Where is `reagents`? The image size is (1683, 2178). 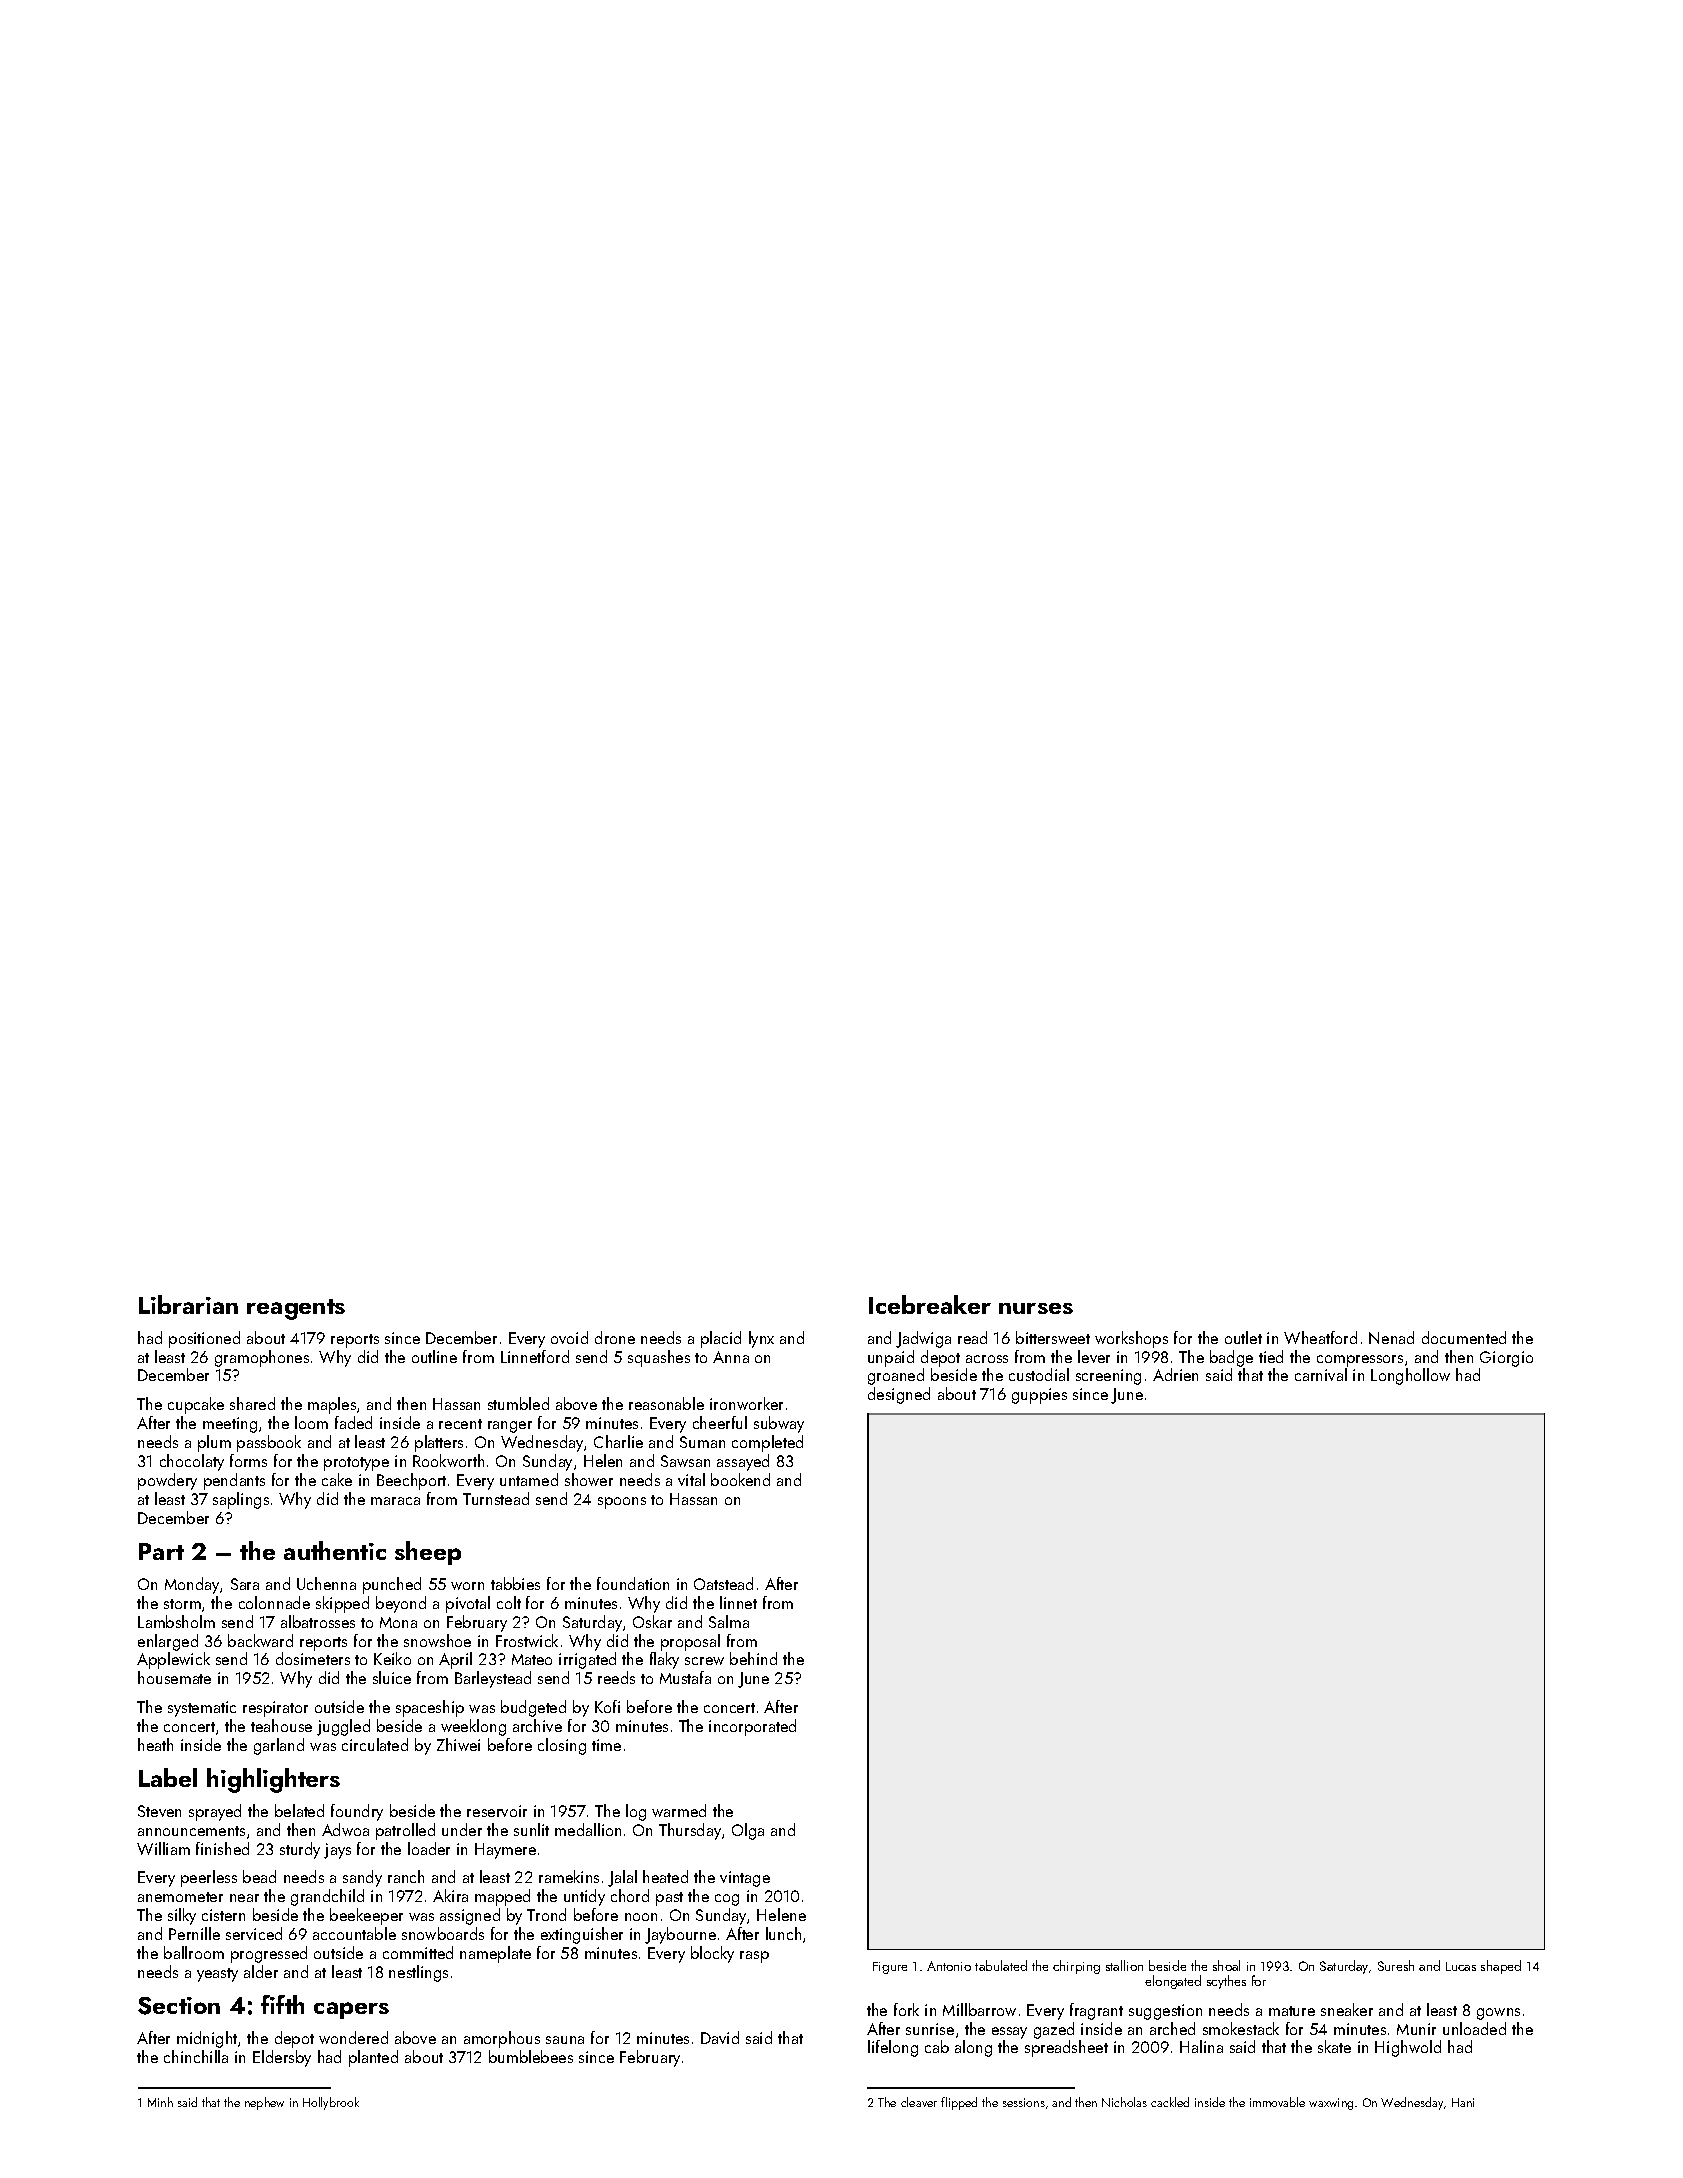 reagents is located at coordinates (296, 1309).
